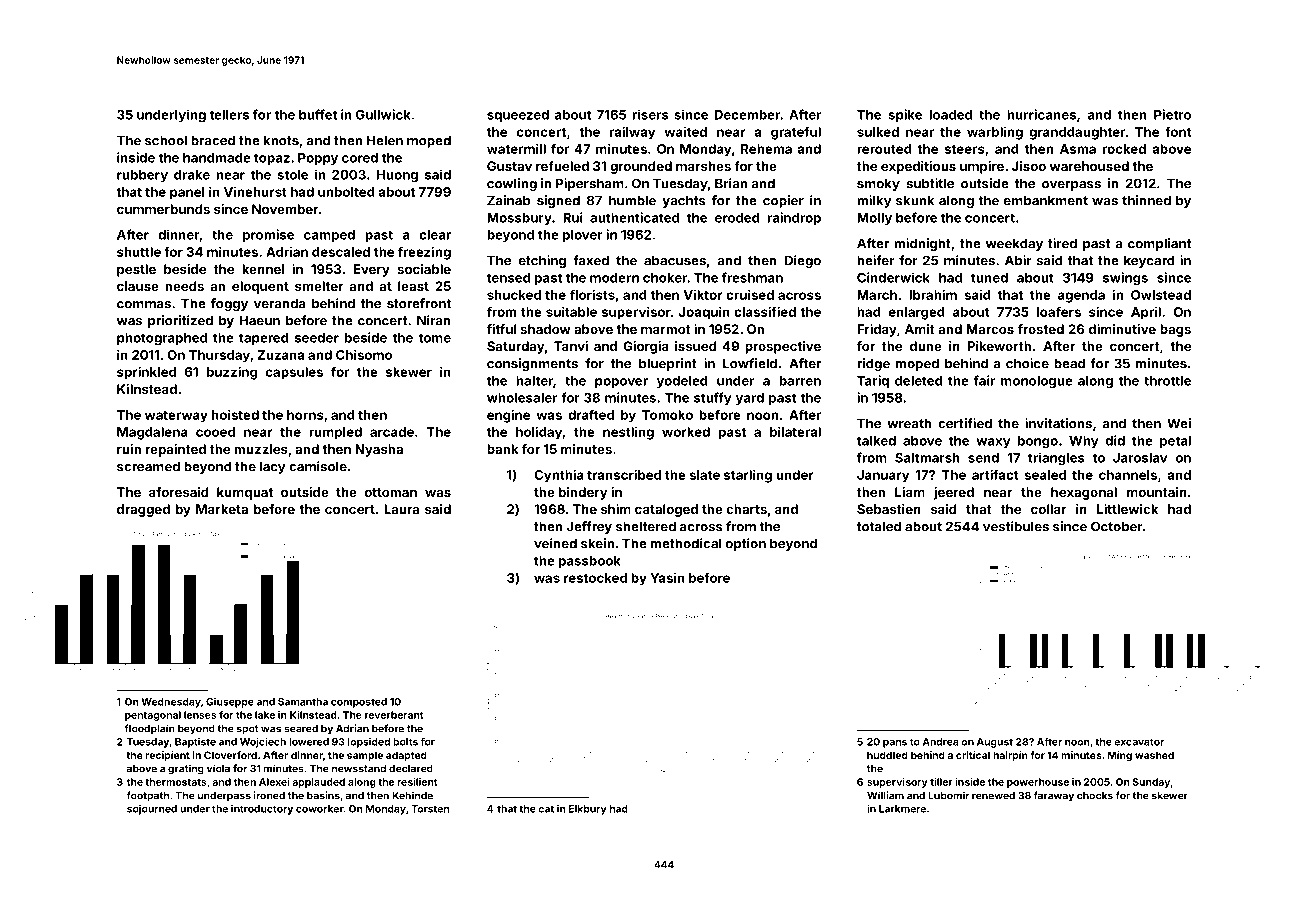 The height and width of the screenshot is (924, 1308). I want to click on raindrop, so click(794, 218).
